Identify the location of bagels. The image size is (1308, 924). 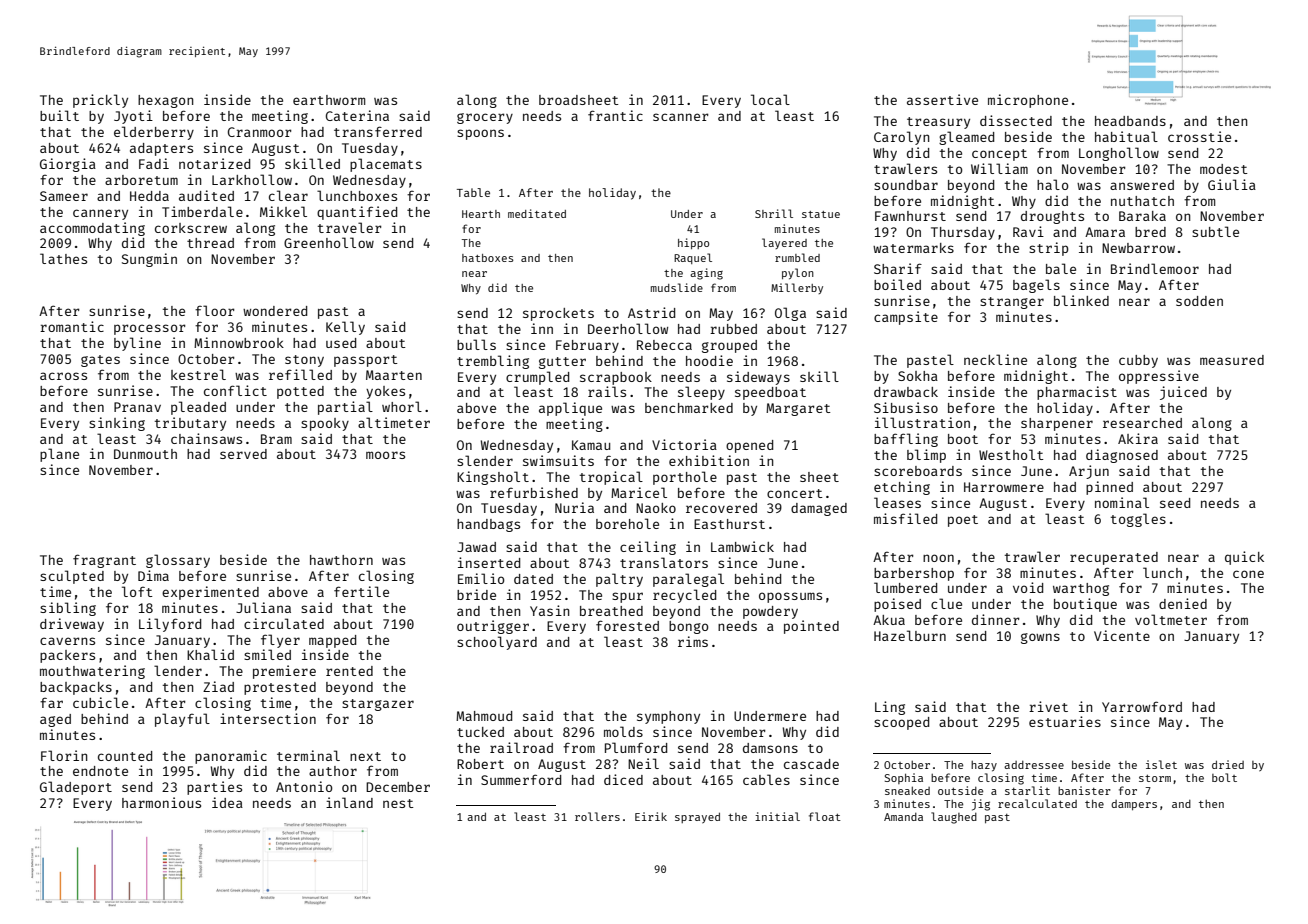
(1036, 286).
